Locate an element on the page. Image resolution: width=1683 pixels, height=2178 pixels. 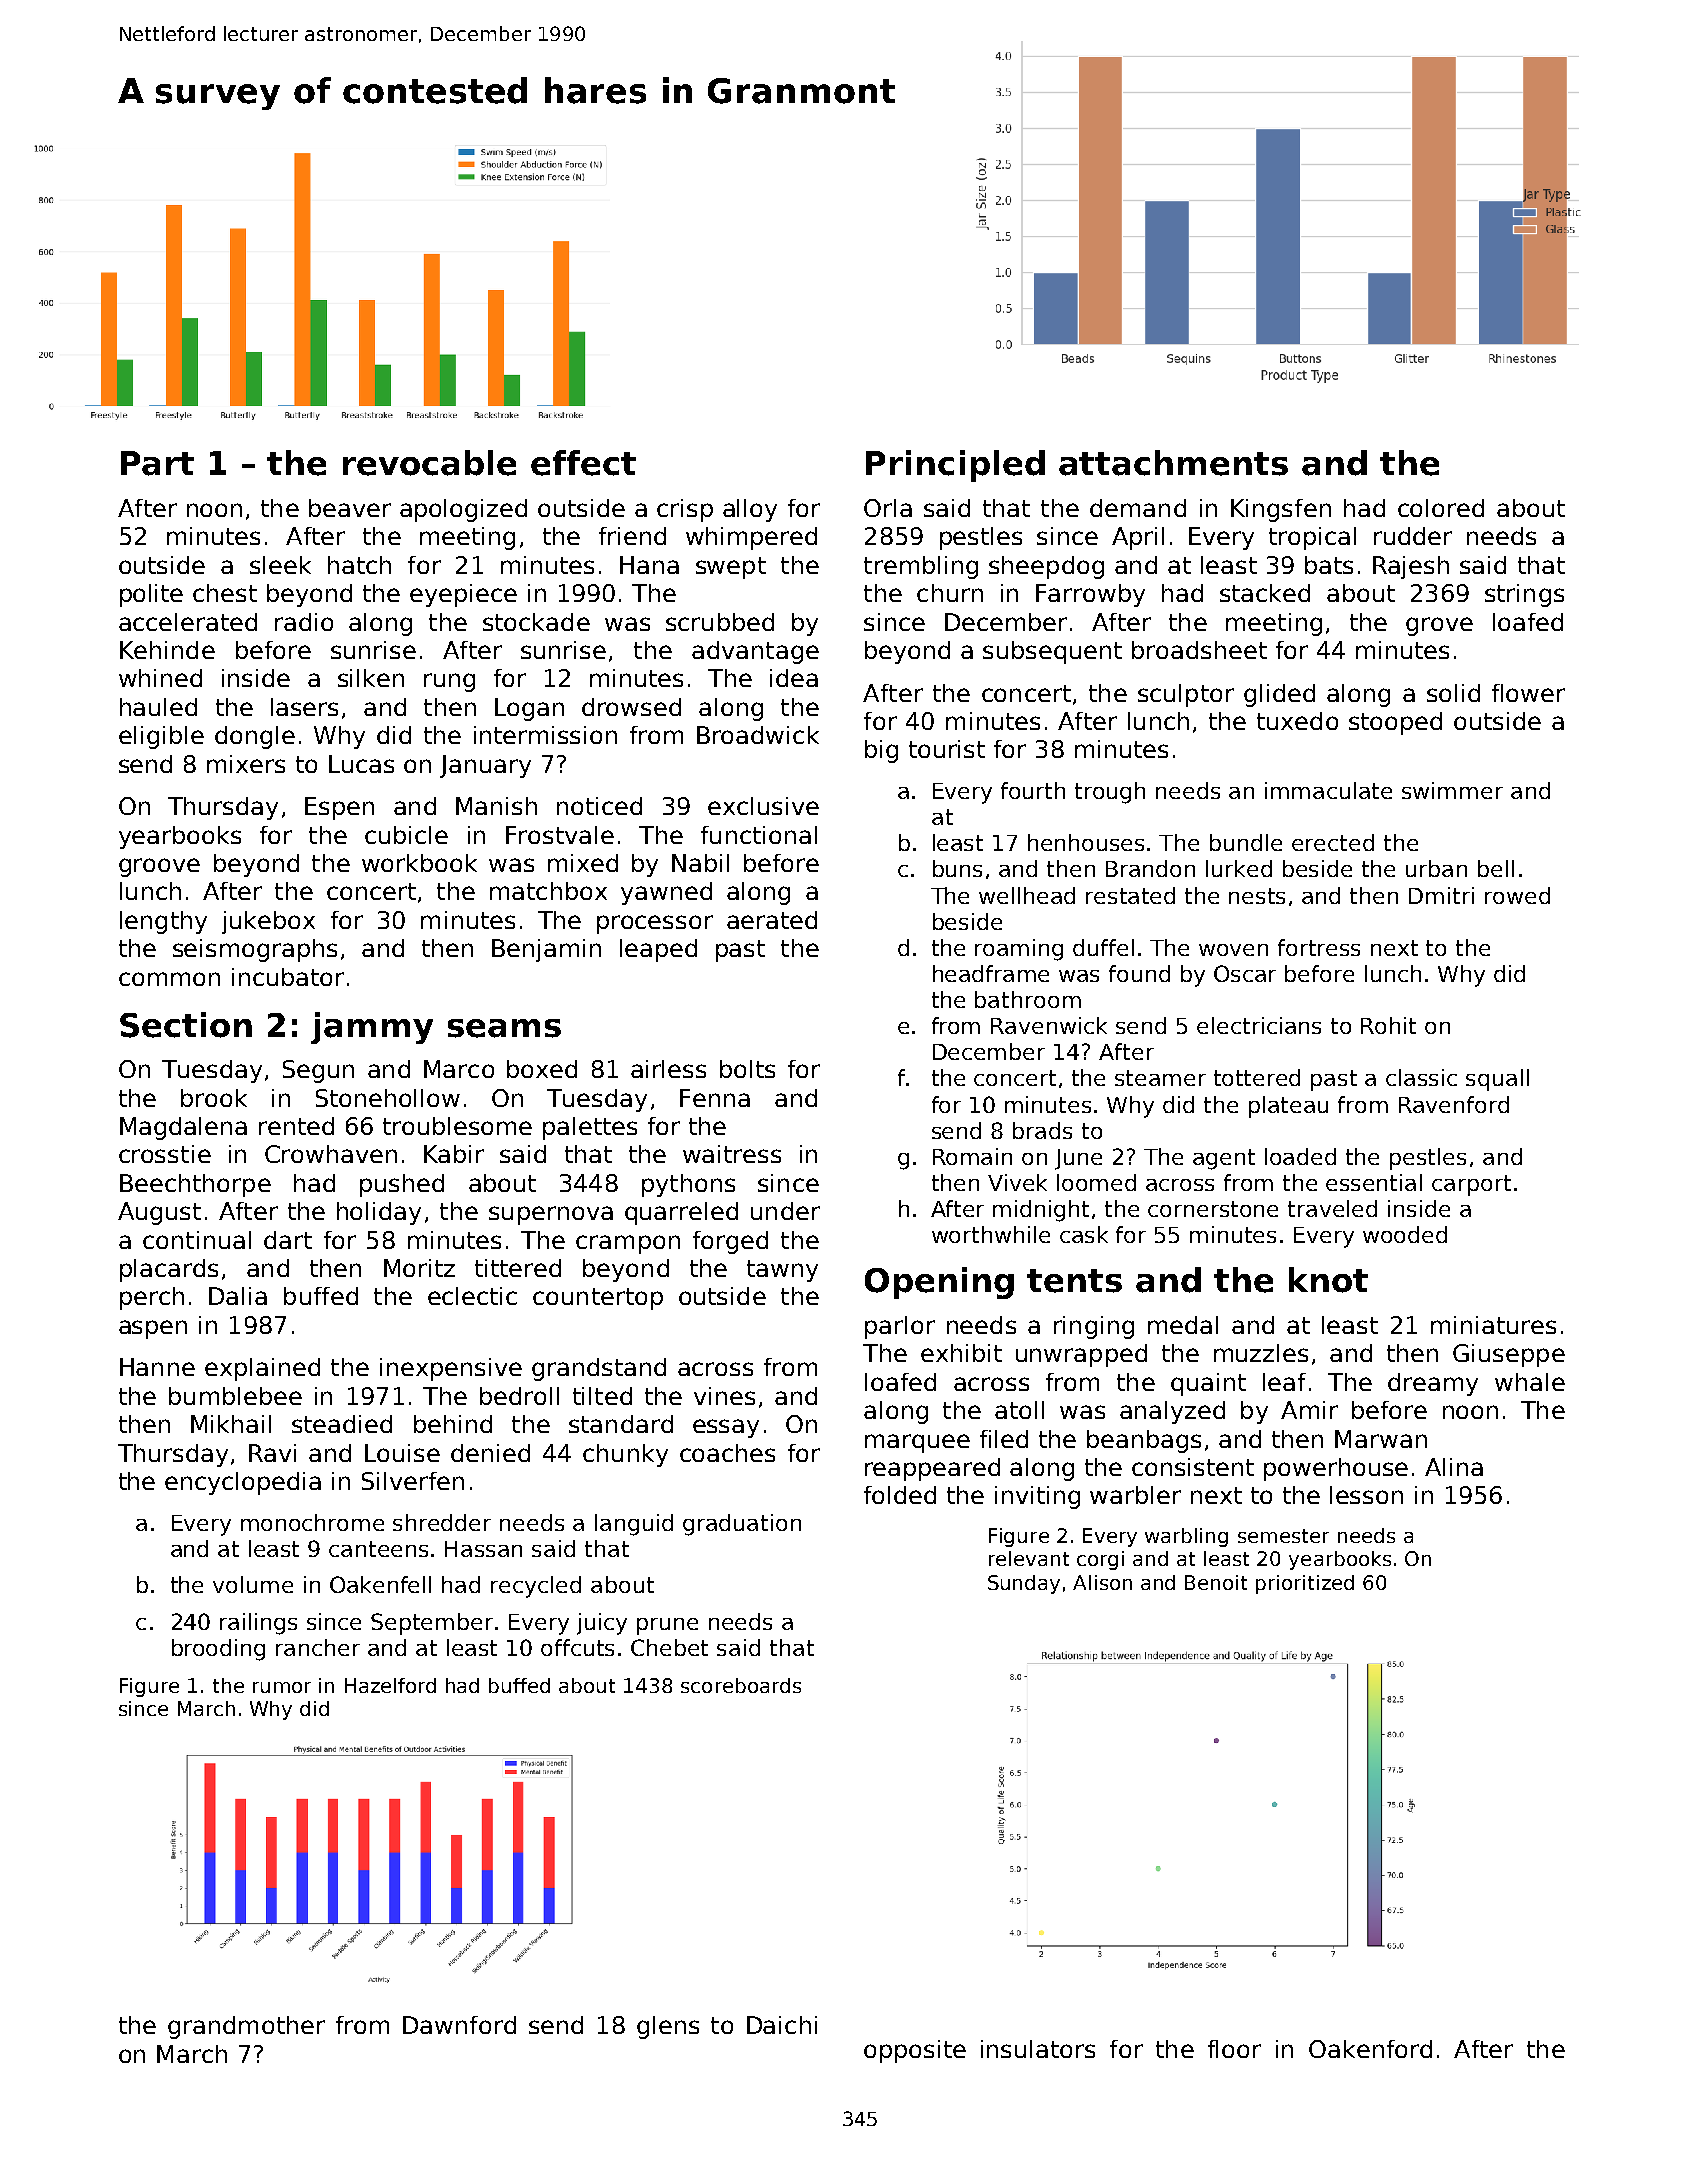
carport is located at coordinates (1471, 1185).
